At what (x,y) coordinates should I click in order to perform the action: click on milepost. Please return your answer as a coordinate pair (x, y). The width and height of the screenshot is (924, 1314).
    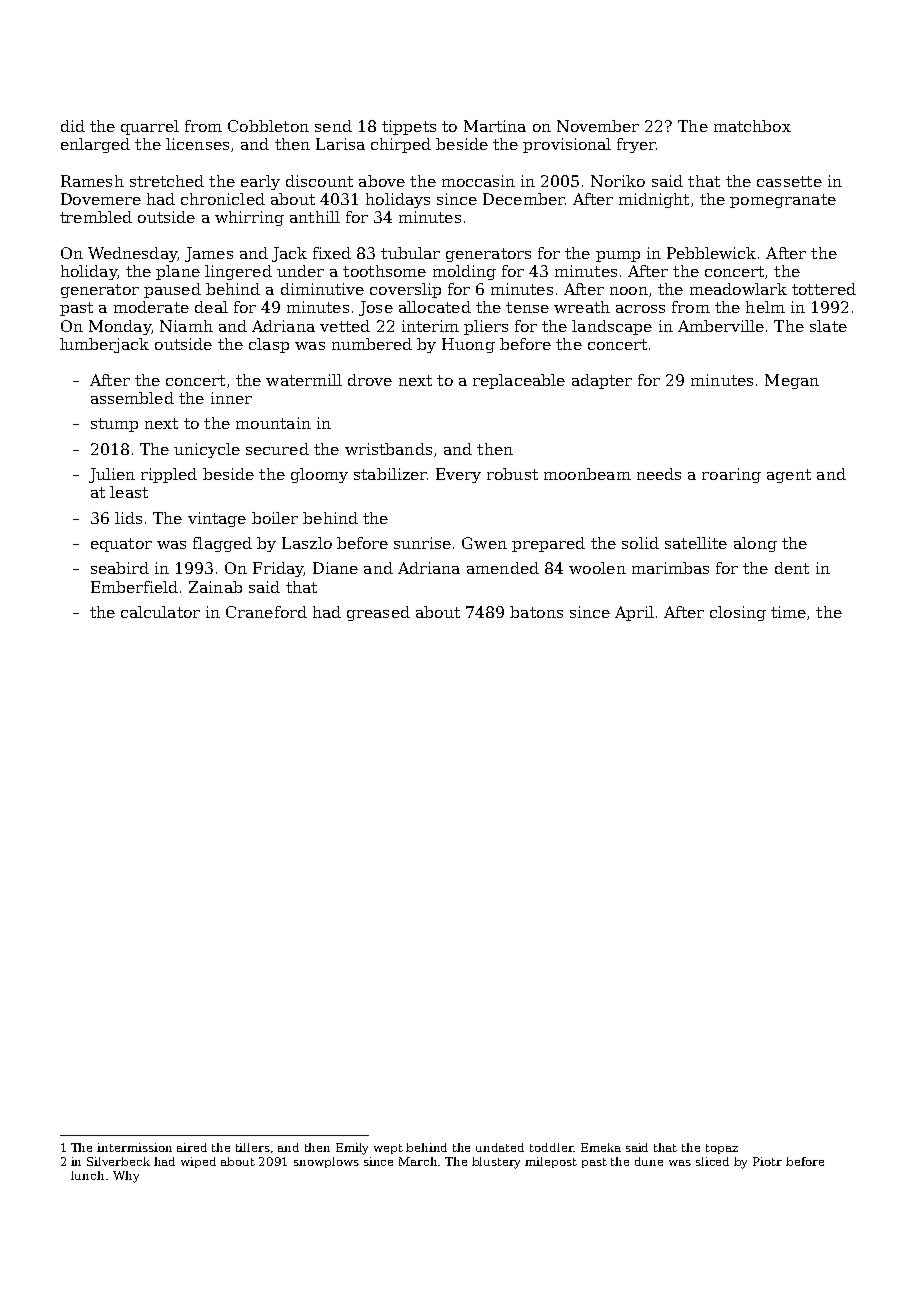
    Looking at the image, I should click on (551, 1162).
